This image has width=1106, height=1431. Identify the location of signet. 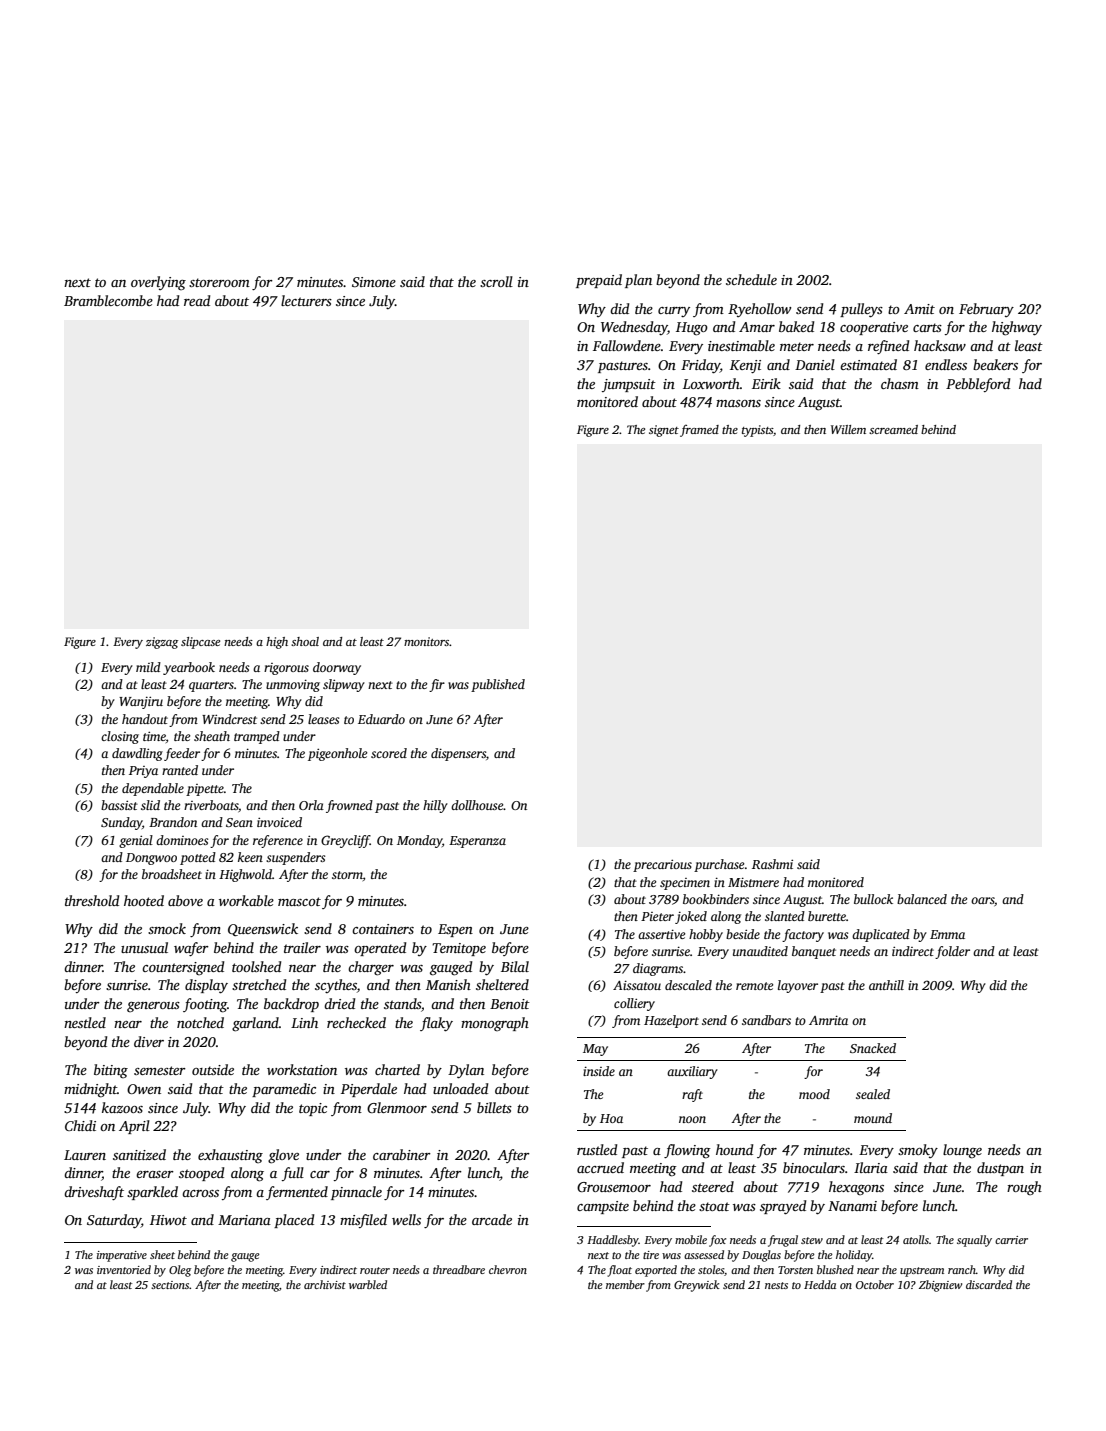
(664, 431).
